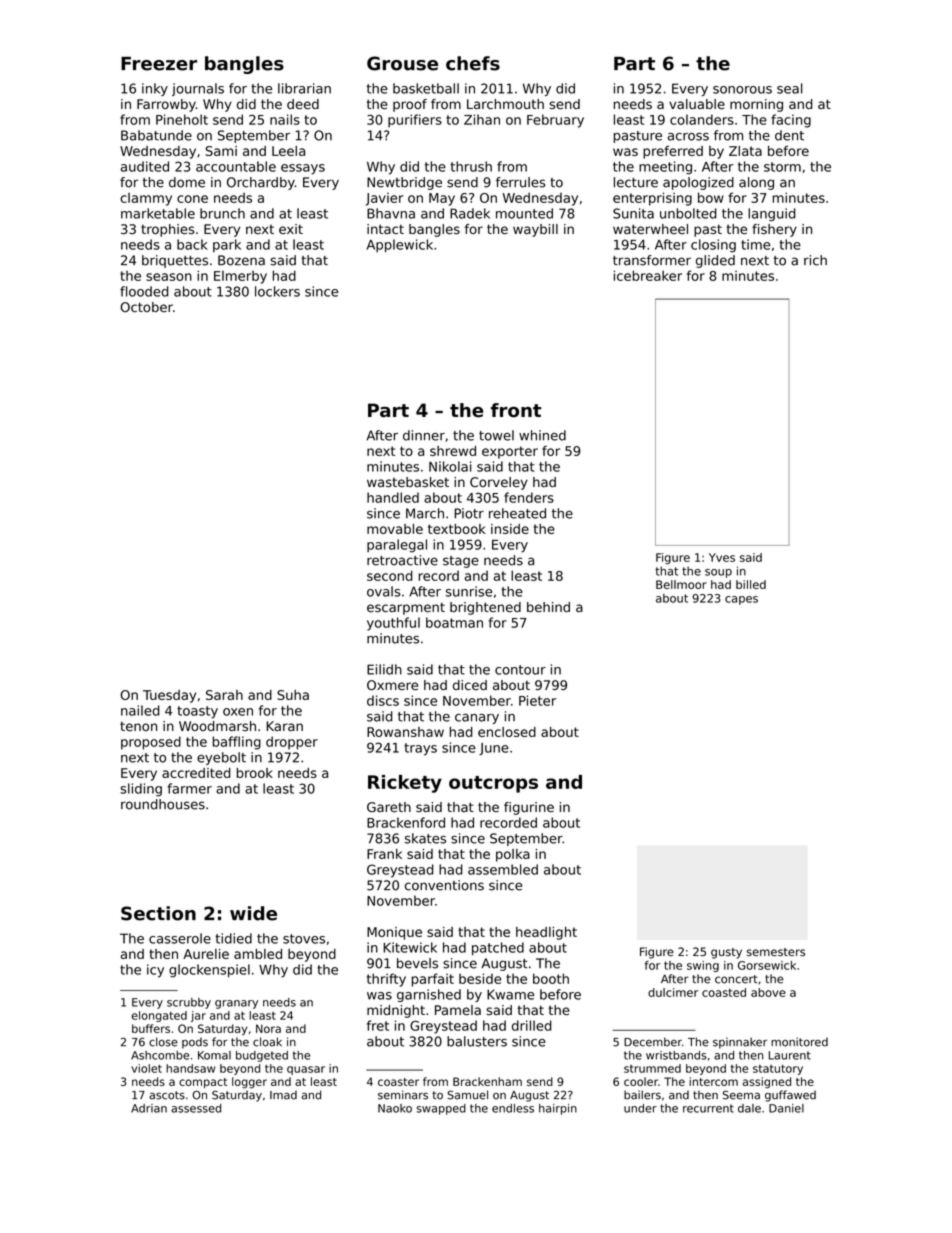 The height and width of the screenshot is (1233, 952). What do you see at coordinates (542, 435) in the screenshot?
I see `whined` at bounding box center [542, 435].
